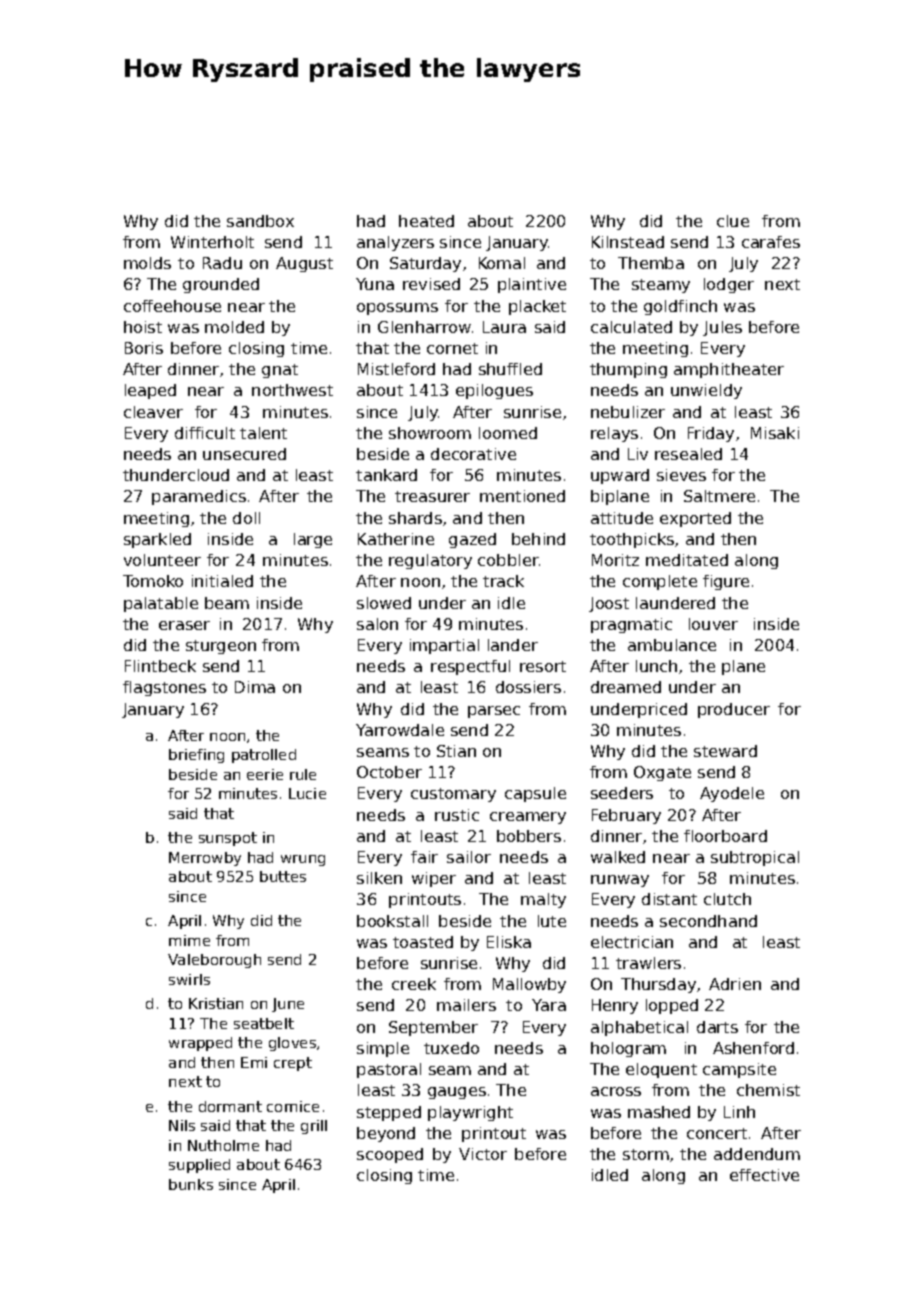 The image size is (924, 1308). What do you see at coordinates (726, 582) in the image?
I see `figure` at bounding box center [726, 582].
